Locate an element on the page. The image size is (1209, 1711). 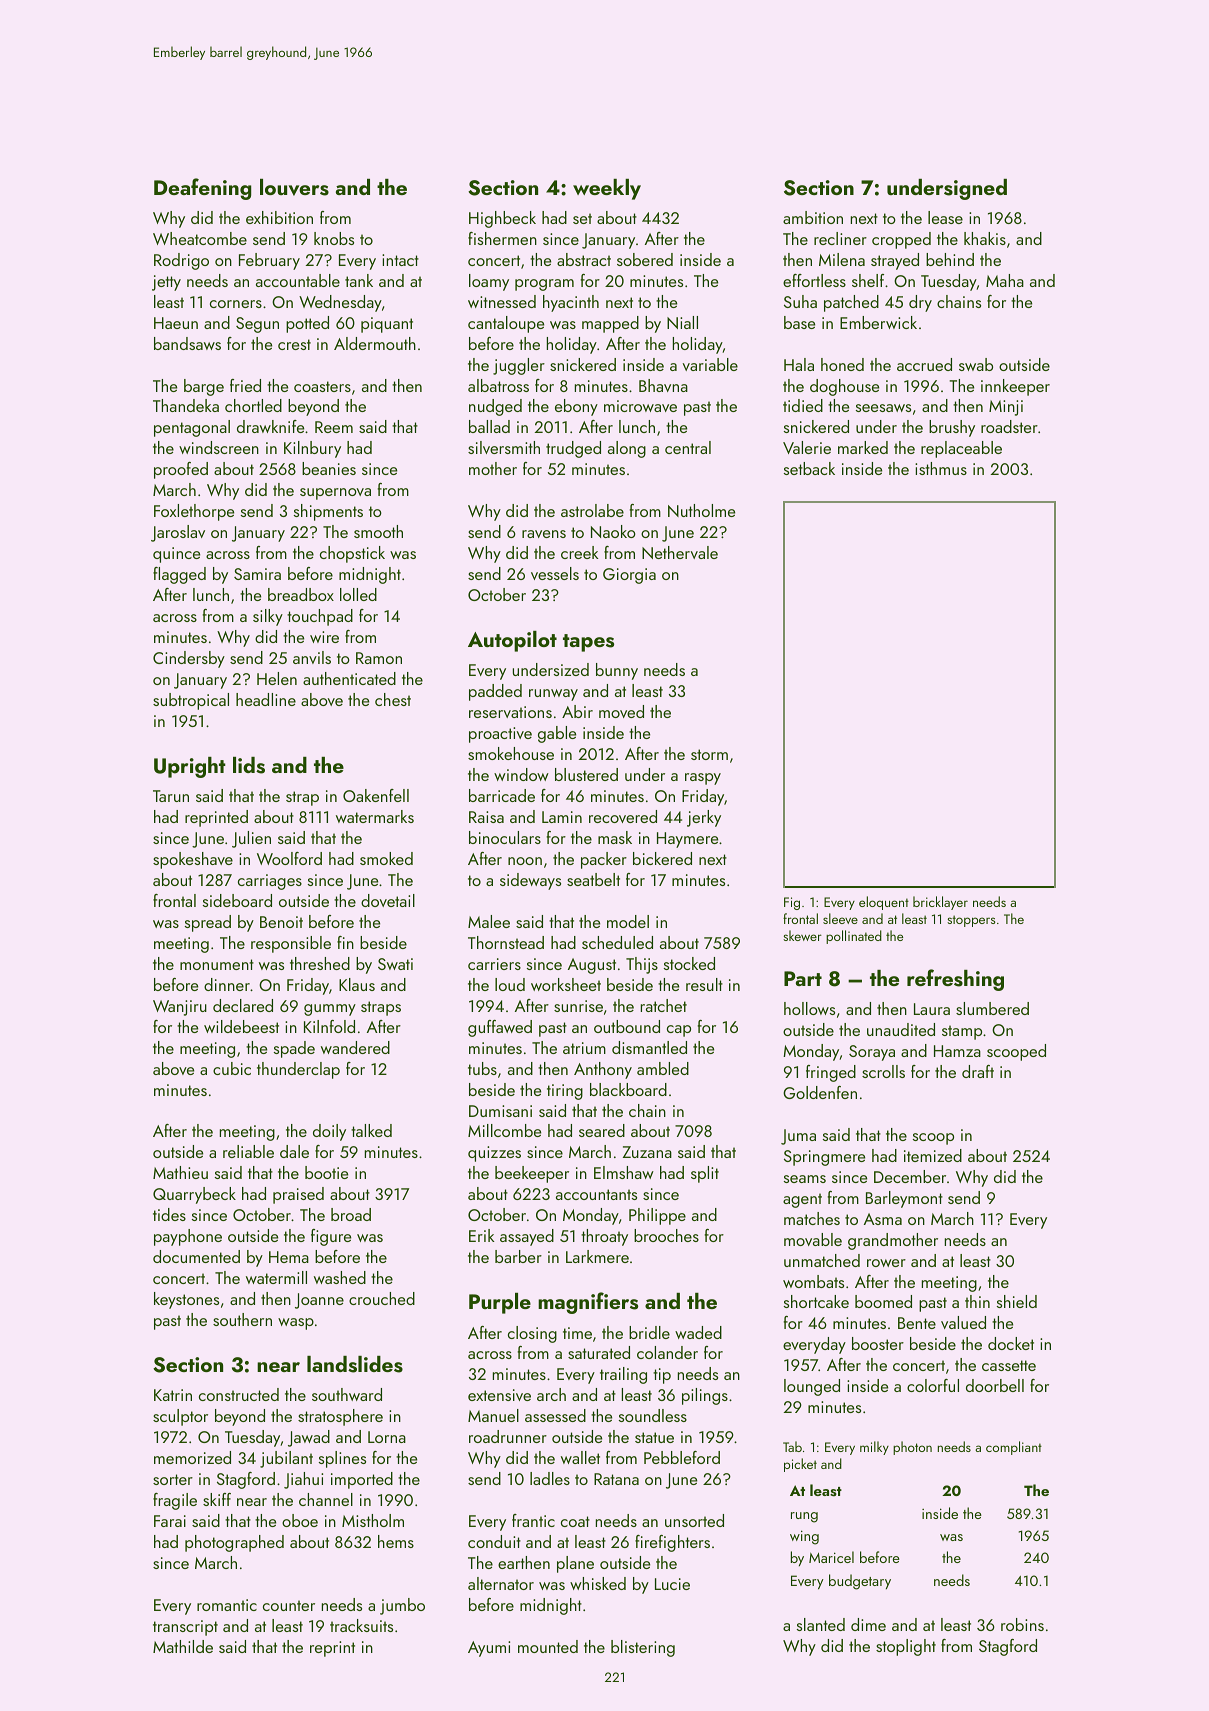
spread is located at coordinates (208, 923).
